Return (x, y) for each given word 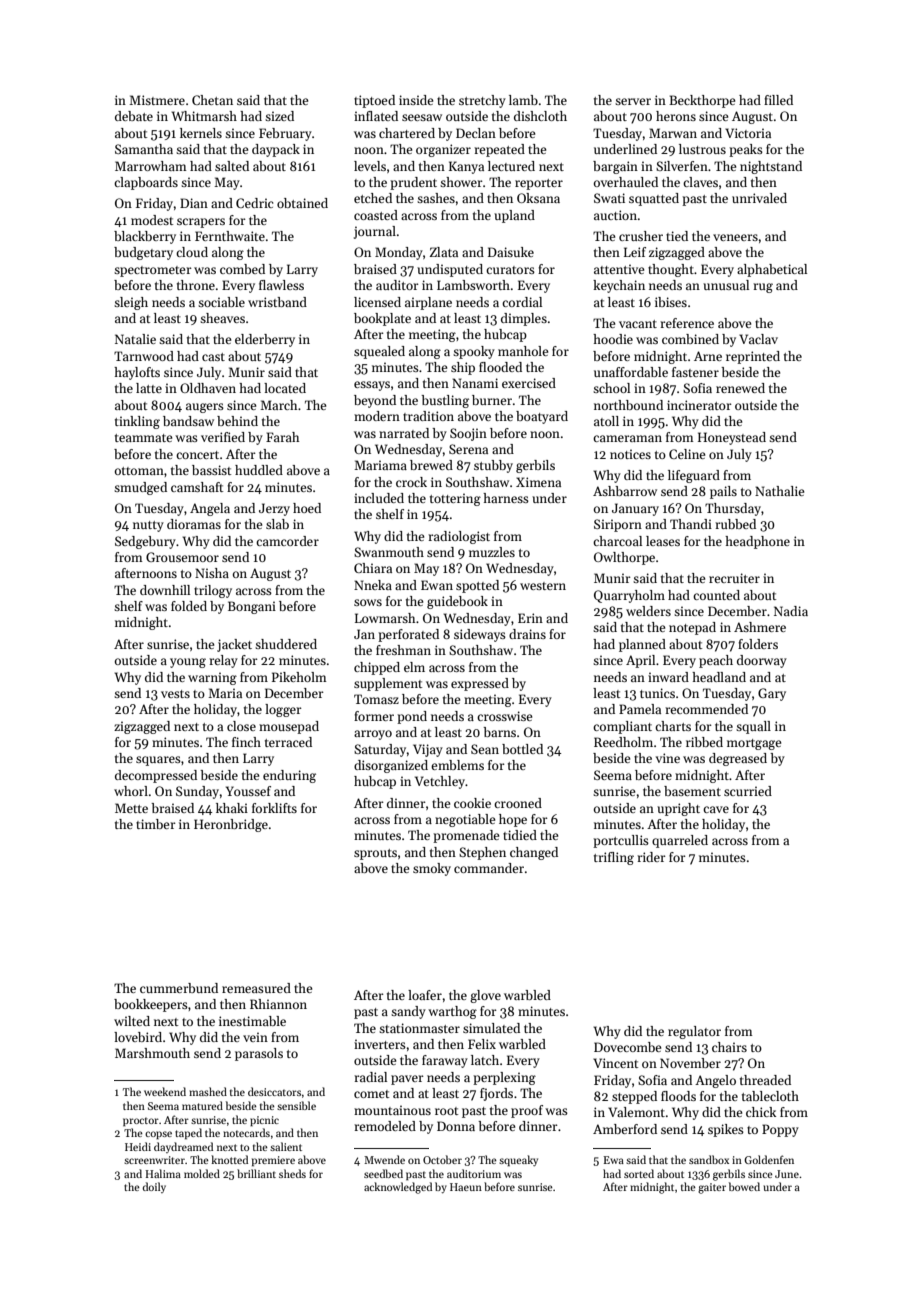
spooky (474, 352)
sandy (408, 1012)
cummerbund (179, 988)
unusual (726, 285)
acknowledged (398, 1188)
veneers (735, 237)
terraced (288, 742)
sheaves (222, 318)
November (690, 1063)
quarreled (680, 841)
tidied (520, 835)
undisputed (450, 270)
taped (188, 1133)
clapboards (146, 183)
